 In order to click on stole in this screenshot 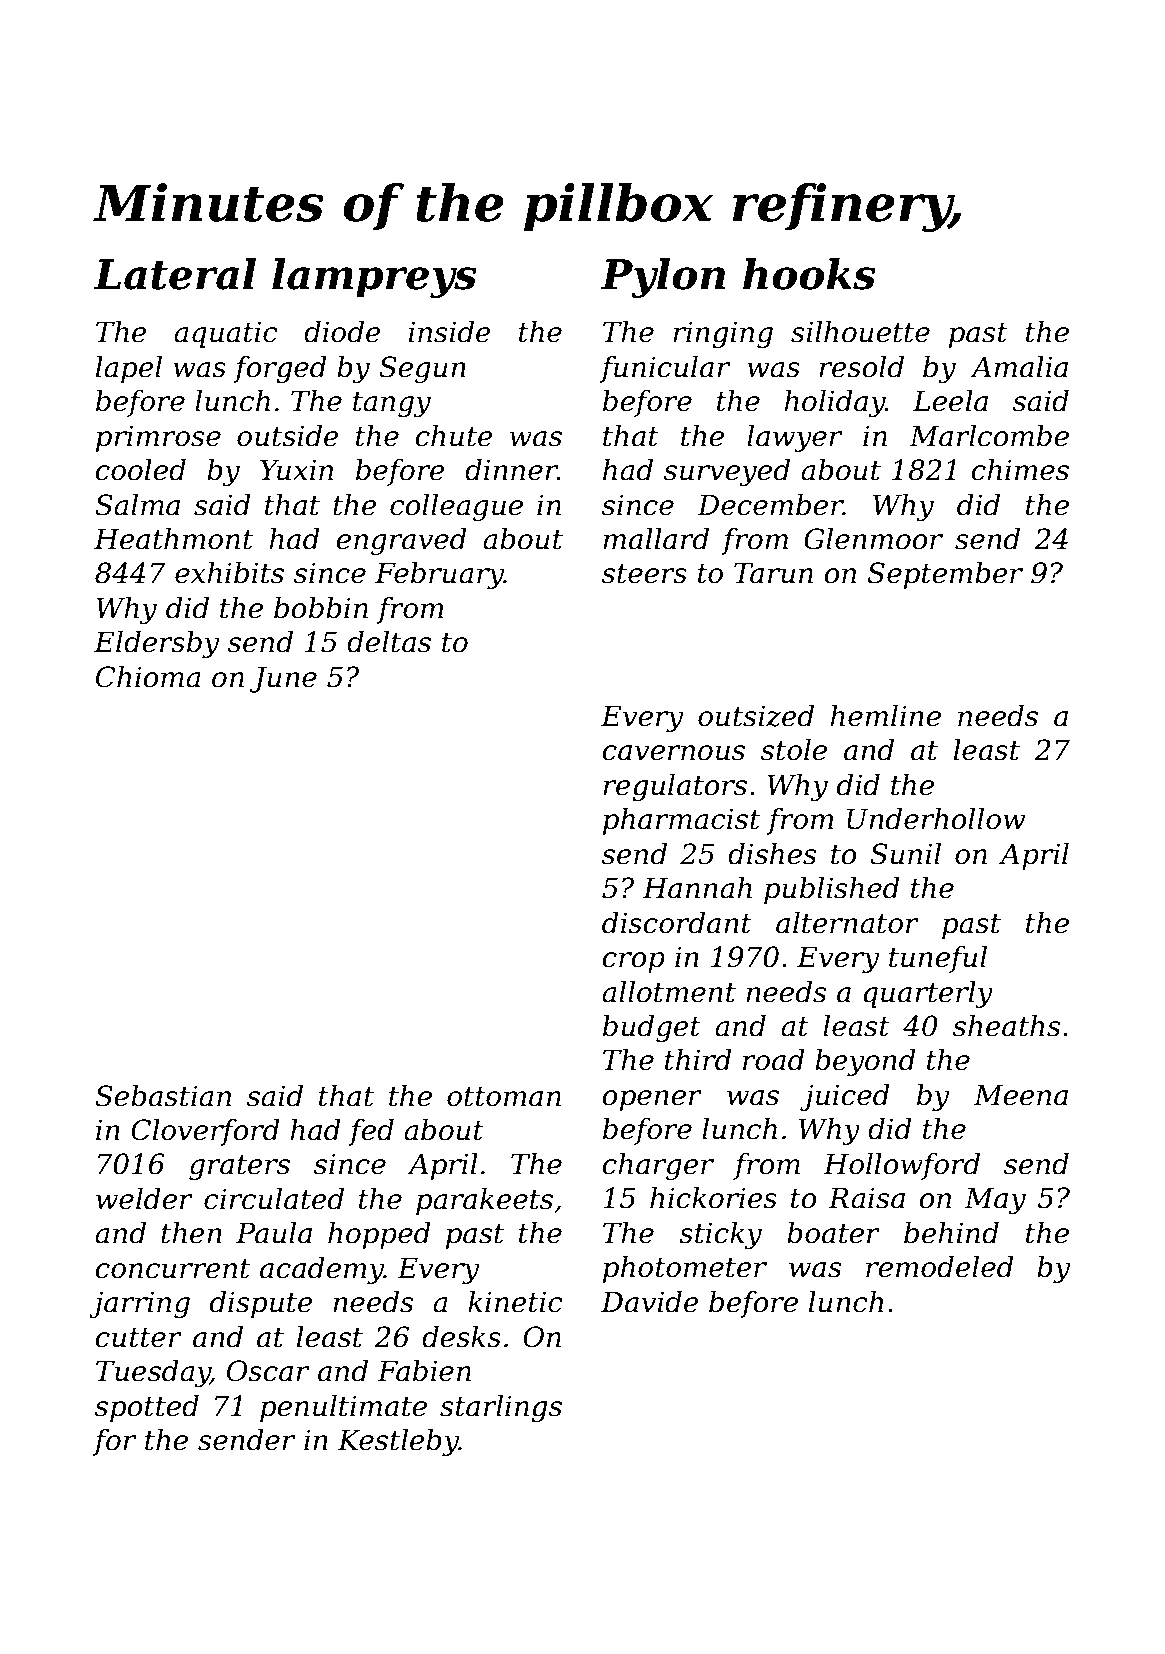, I will do `click(794, 750)`.
